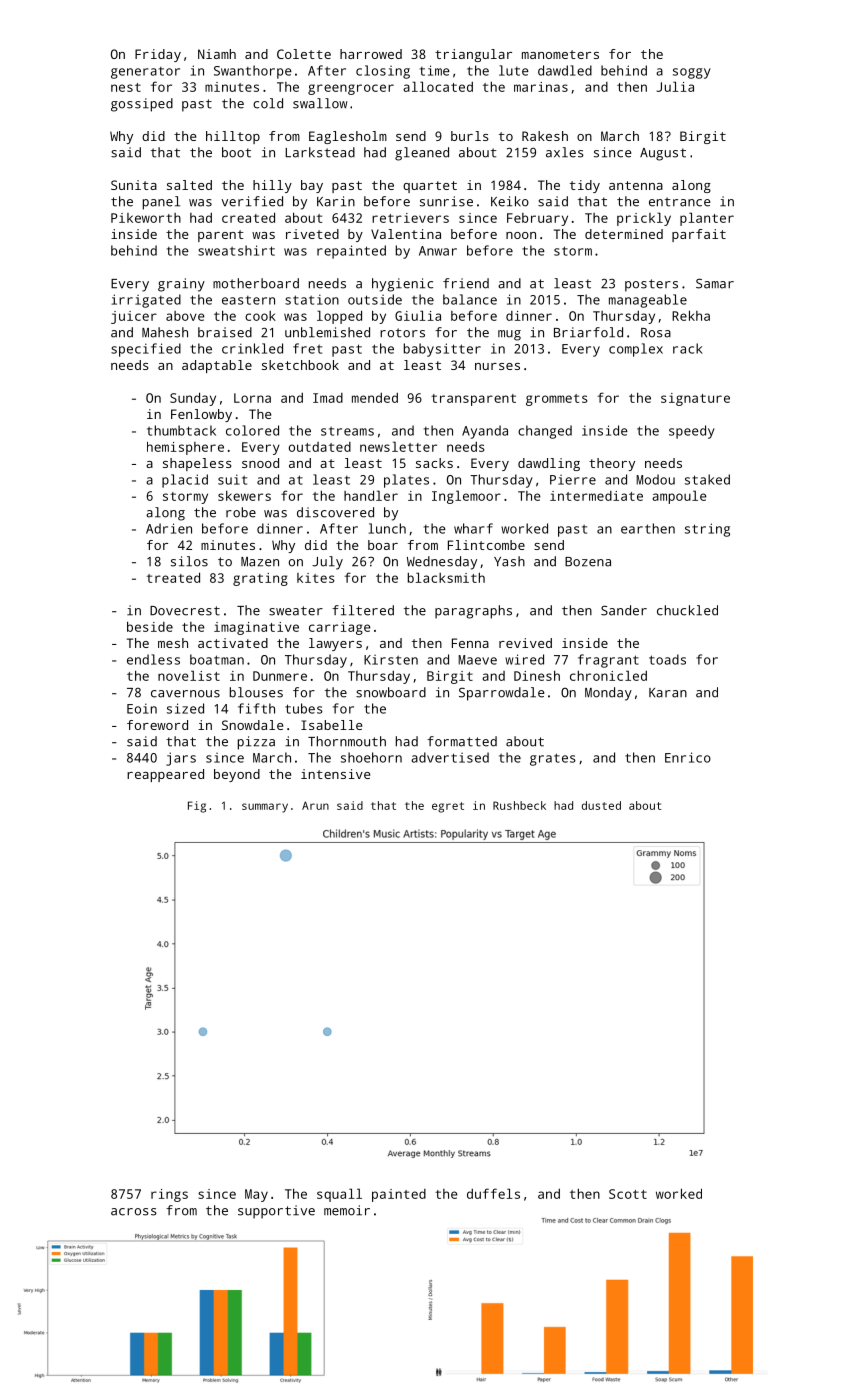 The image size is (849, 1400). What do you see at coordinates (692, 432) in the screenshot?
I see `speedy` at bounding box center [692, 432].
